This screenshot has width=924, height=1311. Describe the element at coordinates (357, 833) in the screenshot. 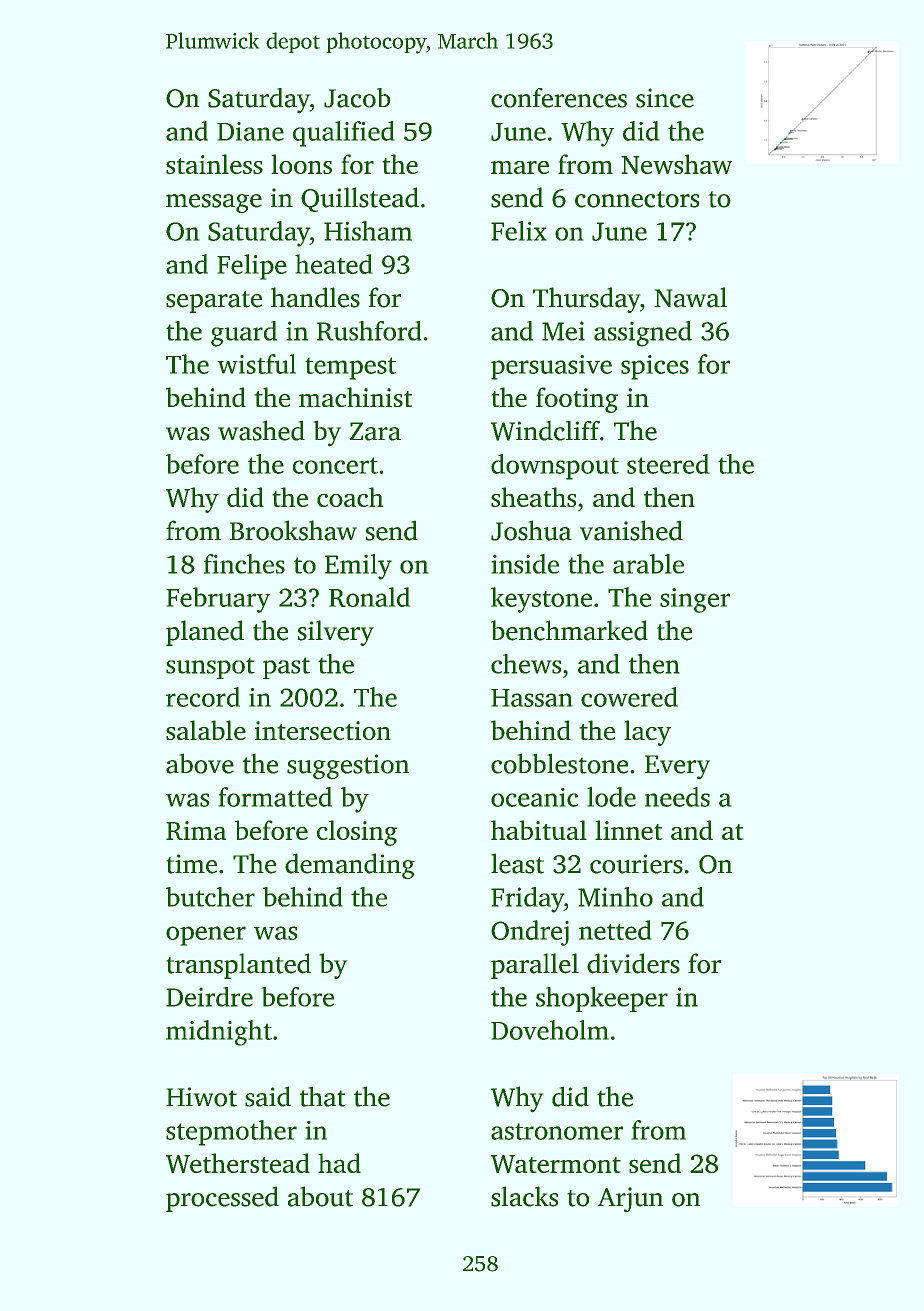

I see `closing` at that location.
